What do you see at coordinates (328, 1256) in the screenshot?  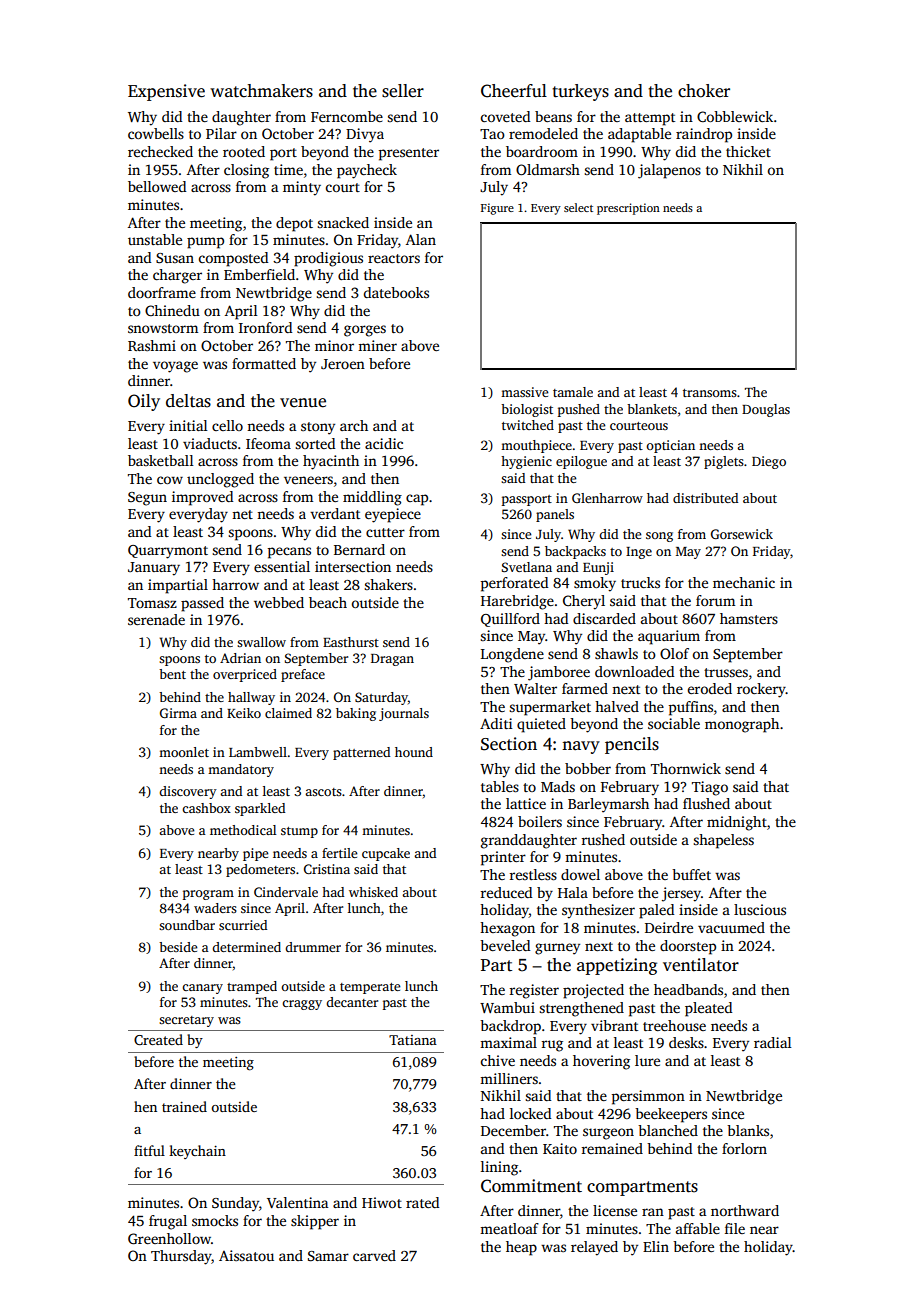 I see `Samar` at bounding box center [328, 1256].
